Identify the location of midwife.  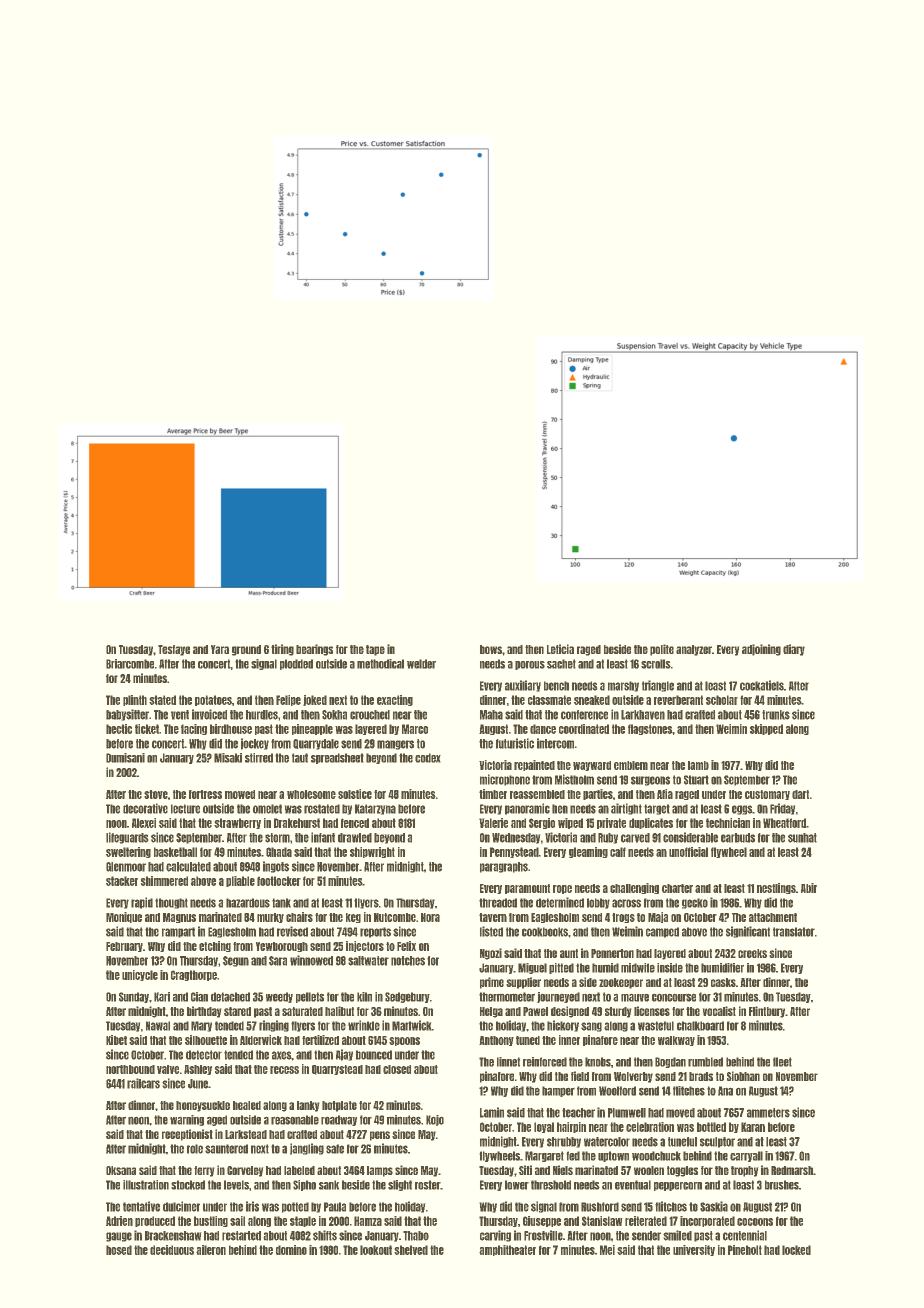
(638, 968).
